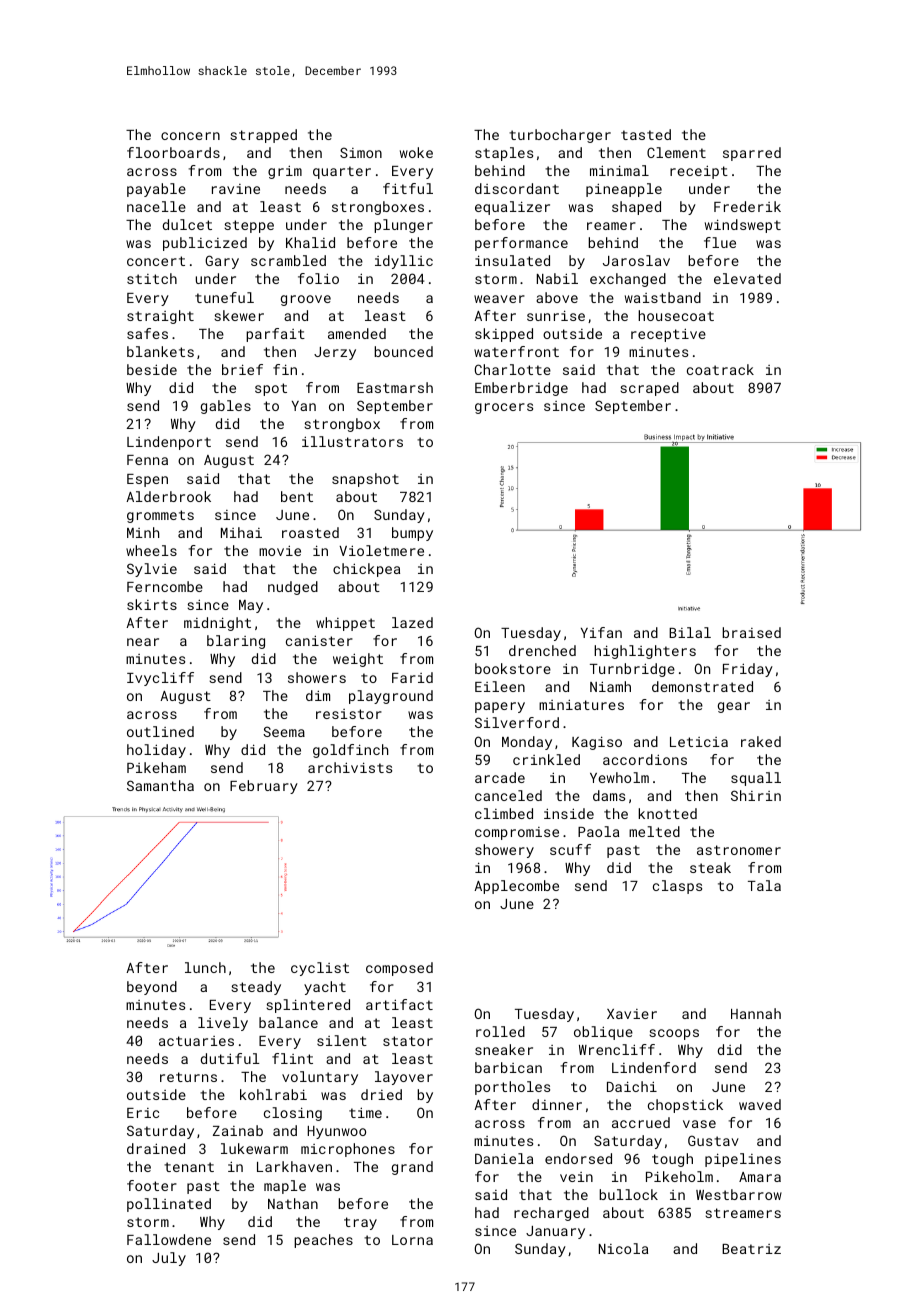 This screenshot has width=908, height=1316. Describe the element at coordinates (361, 152) in the screenshot. I see `Simon` at that location.
